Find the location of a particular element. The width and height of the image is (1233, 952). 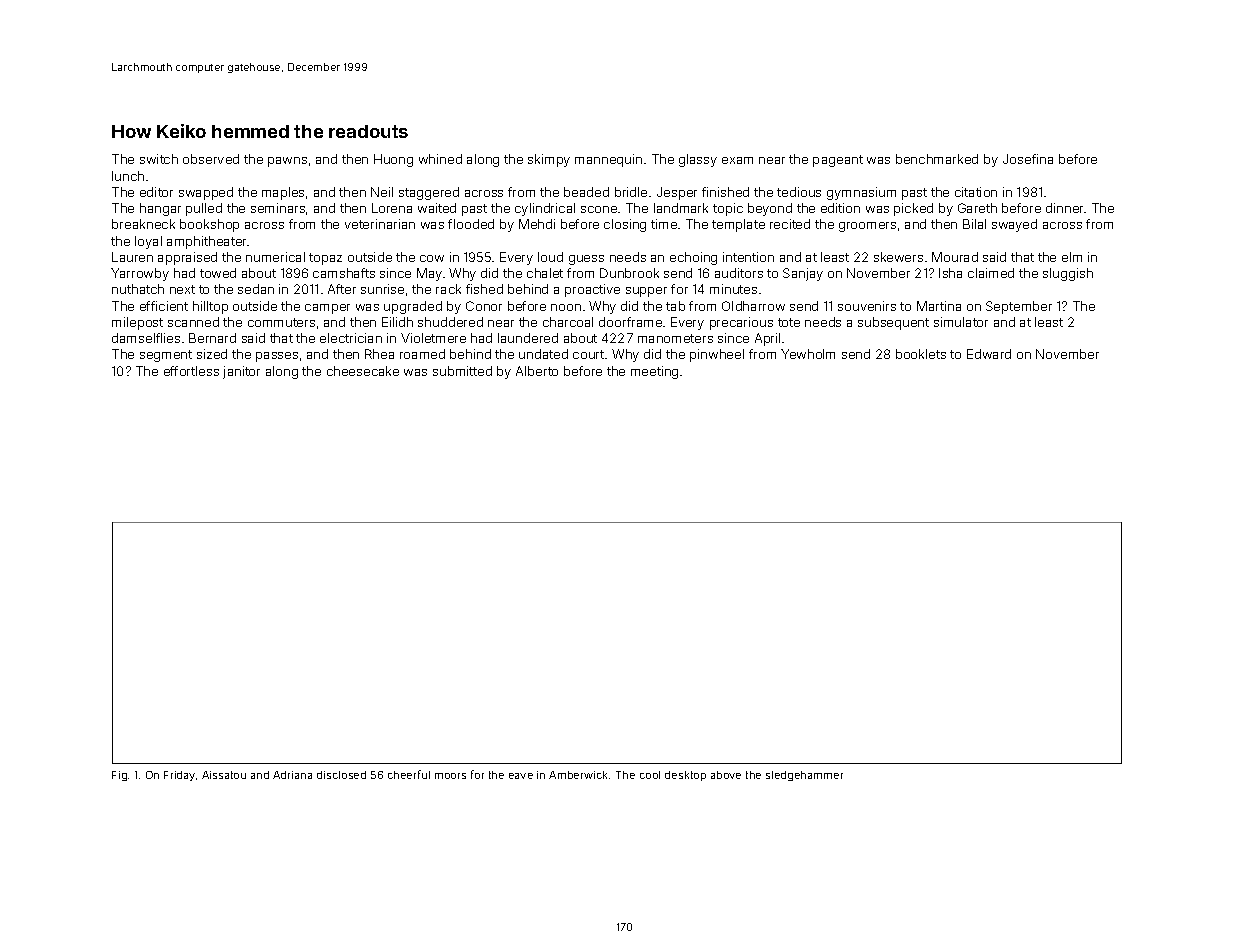

eave is located at coordinates (521, 776).
